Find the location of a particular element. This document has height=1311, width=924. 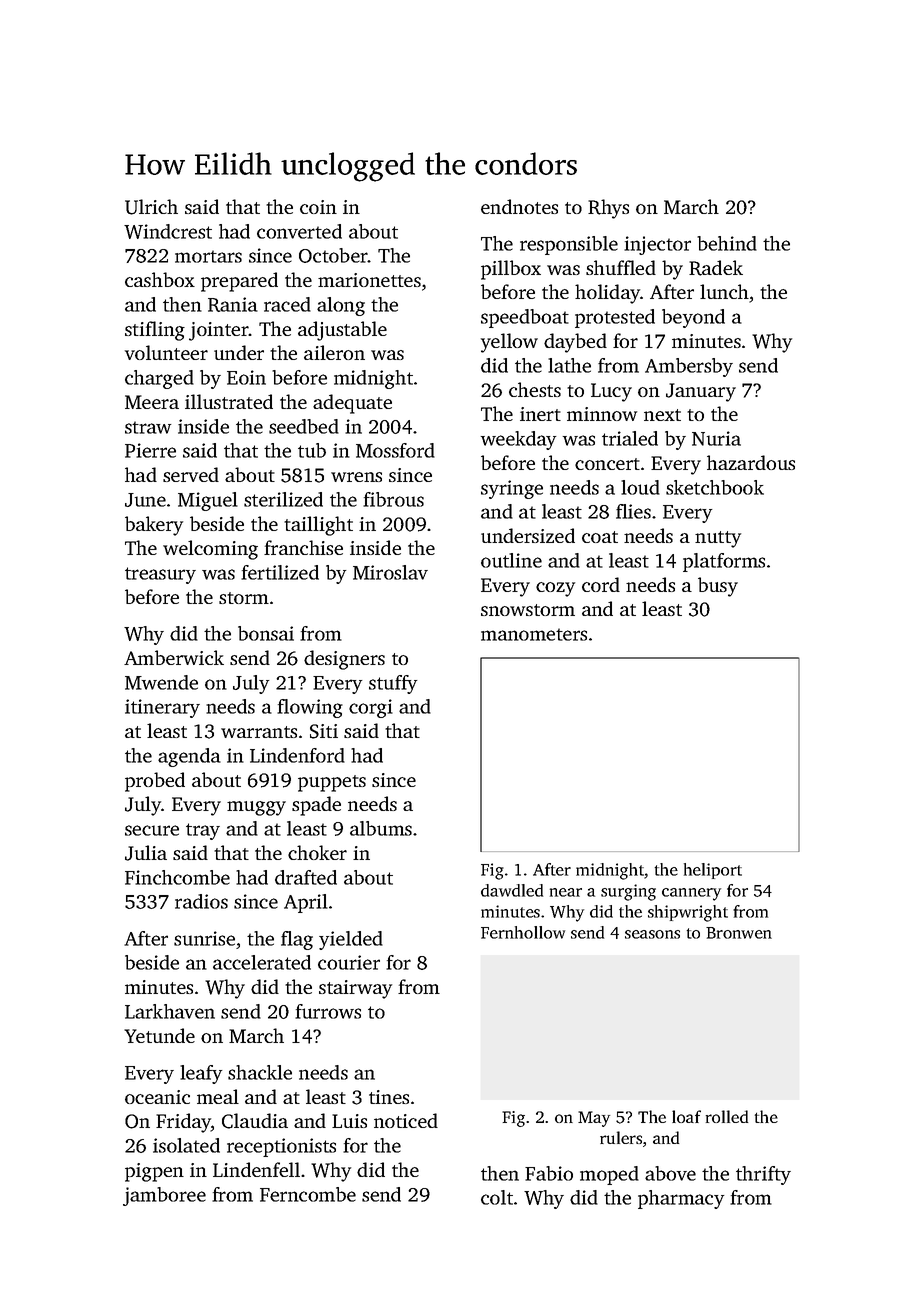

prepared is located at coordinates (239, 282).
